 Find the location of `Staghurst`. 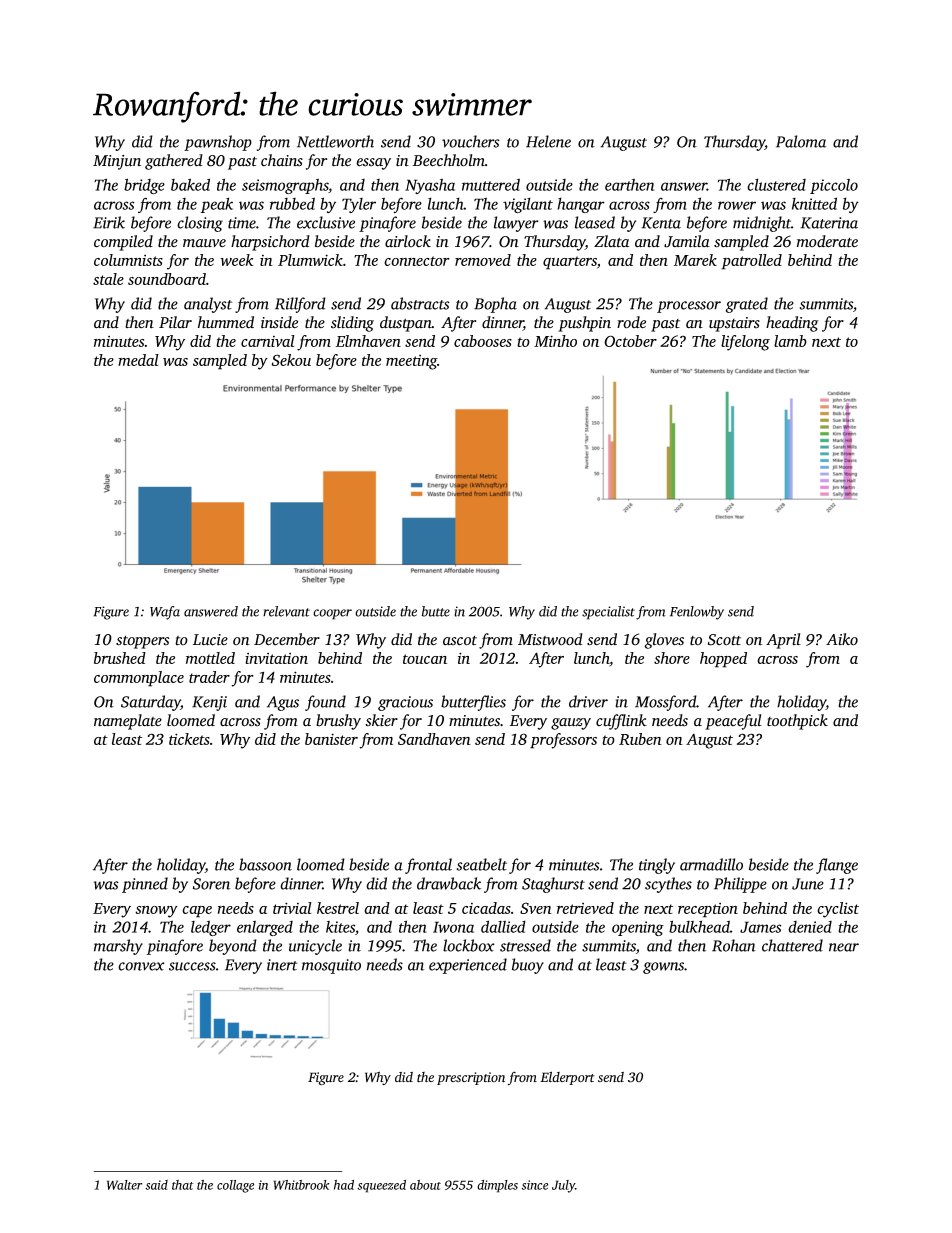

Staghurst is located at coordinates (553, 885).
